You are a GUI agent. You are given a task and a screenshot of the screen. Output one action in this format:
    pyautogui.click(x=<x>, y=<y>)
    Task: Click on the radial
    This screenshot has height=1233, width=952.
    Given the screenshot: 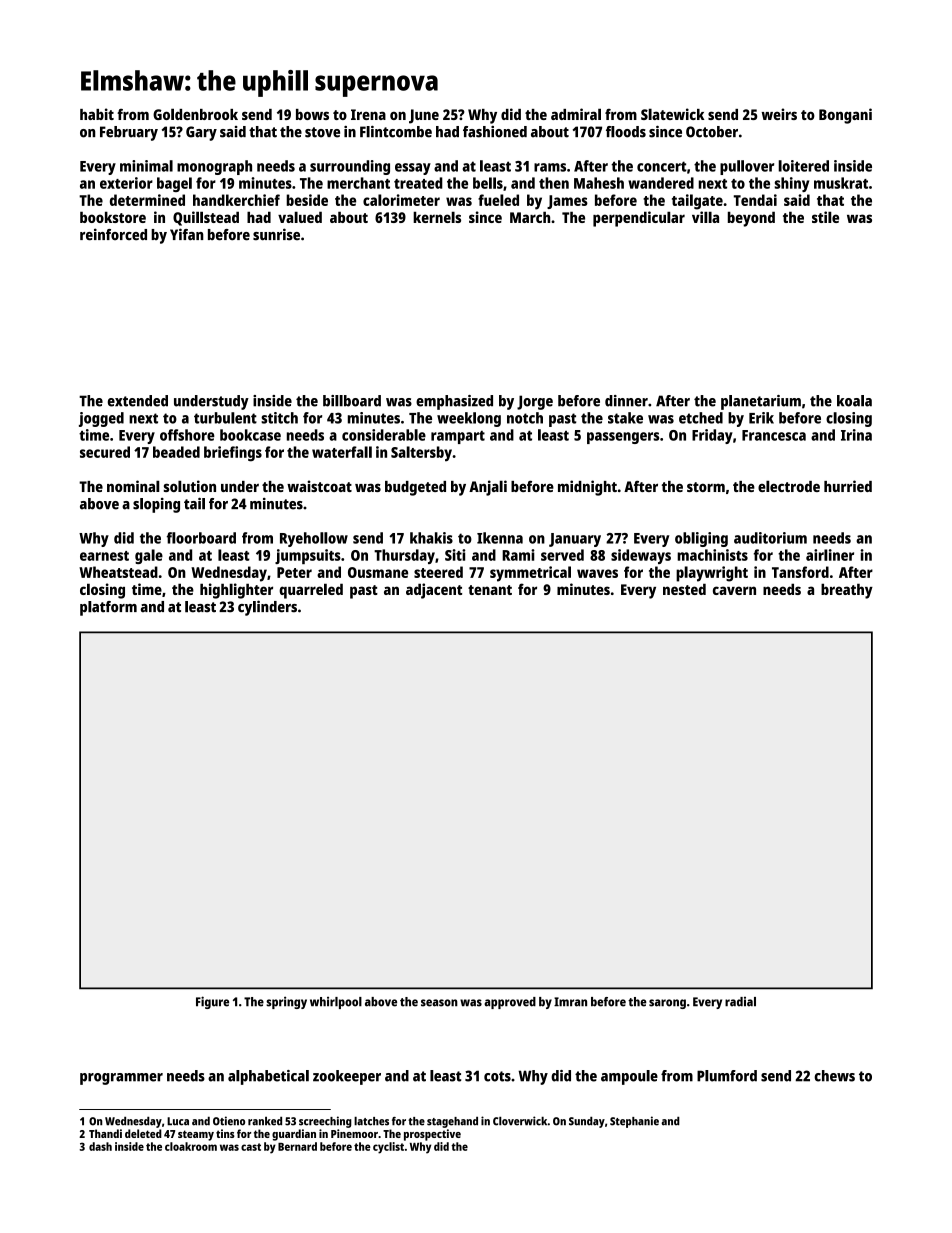 What is the action you would take?
    pyautogui.click(x=740, y=1002)
